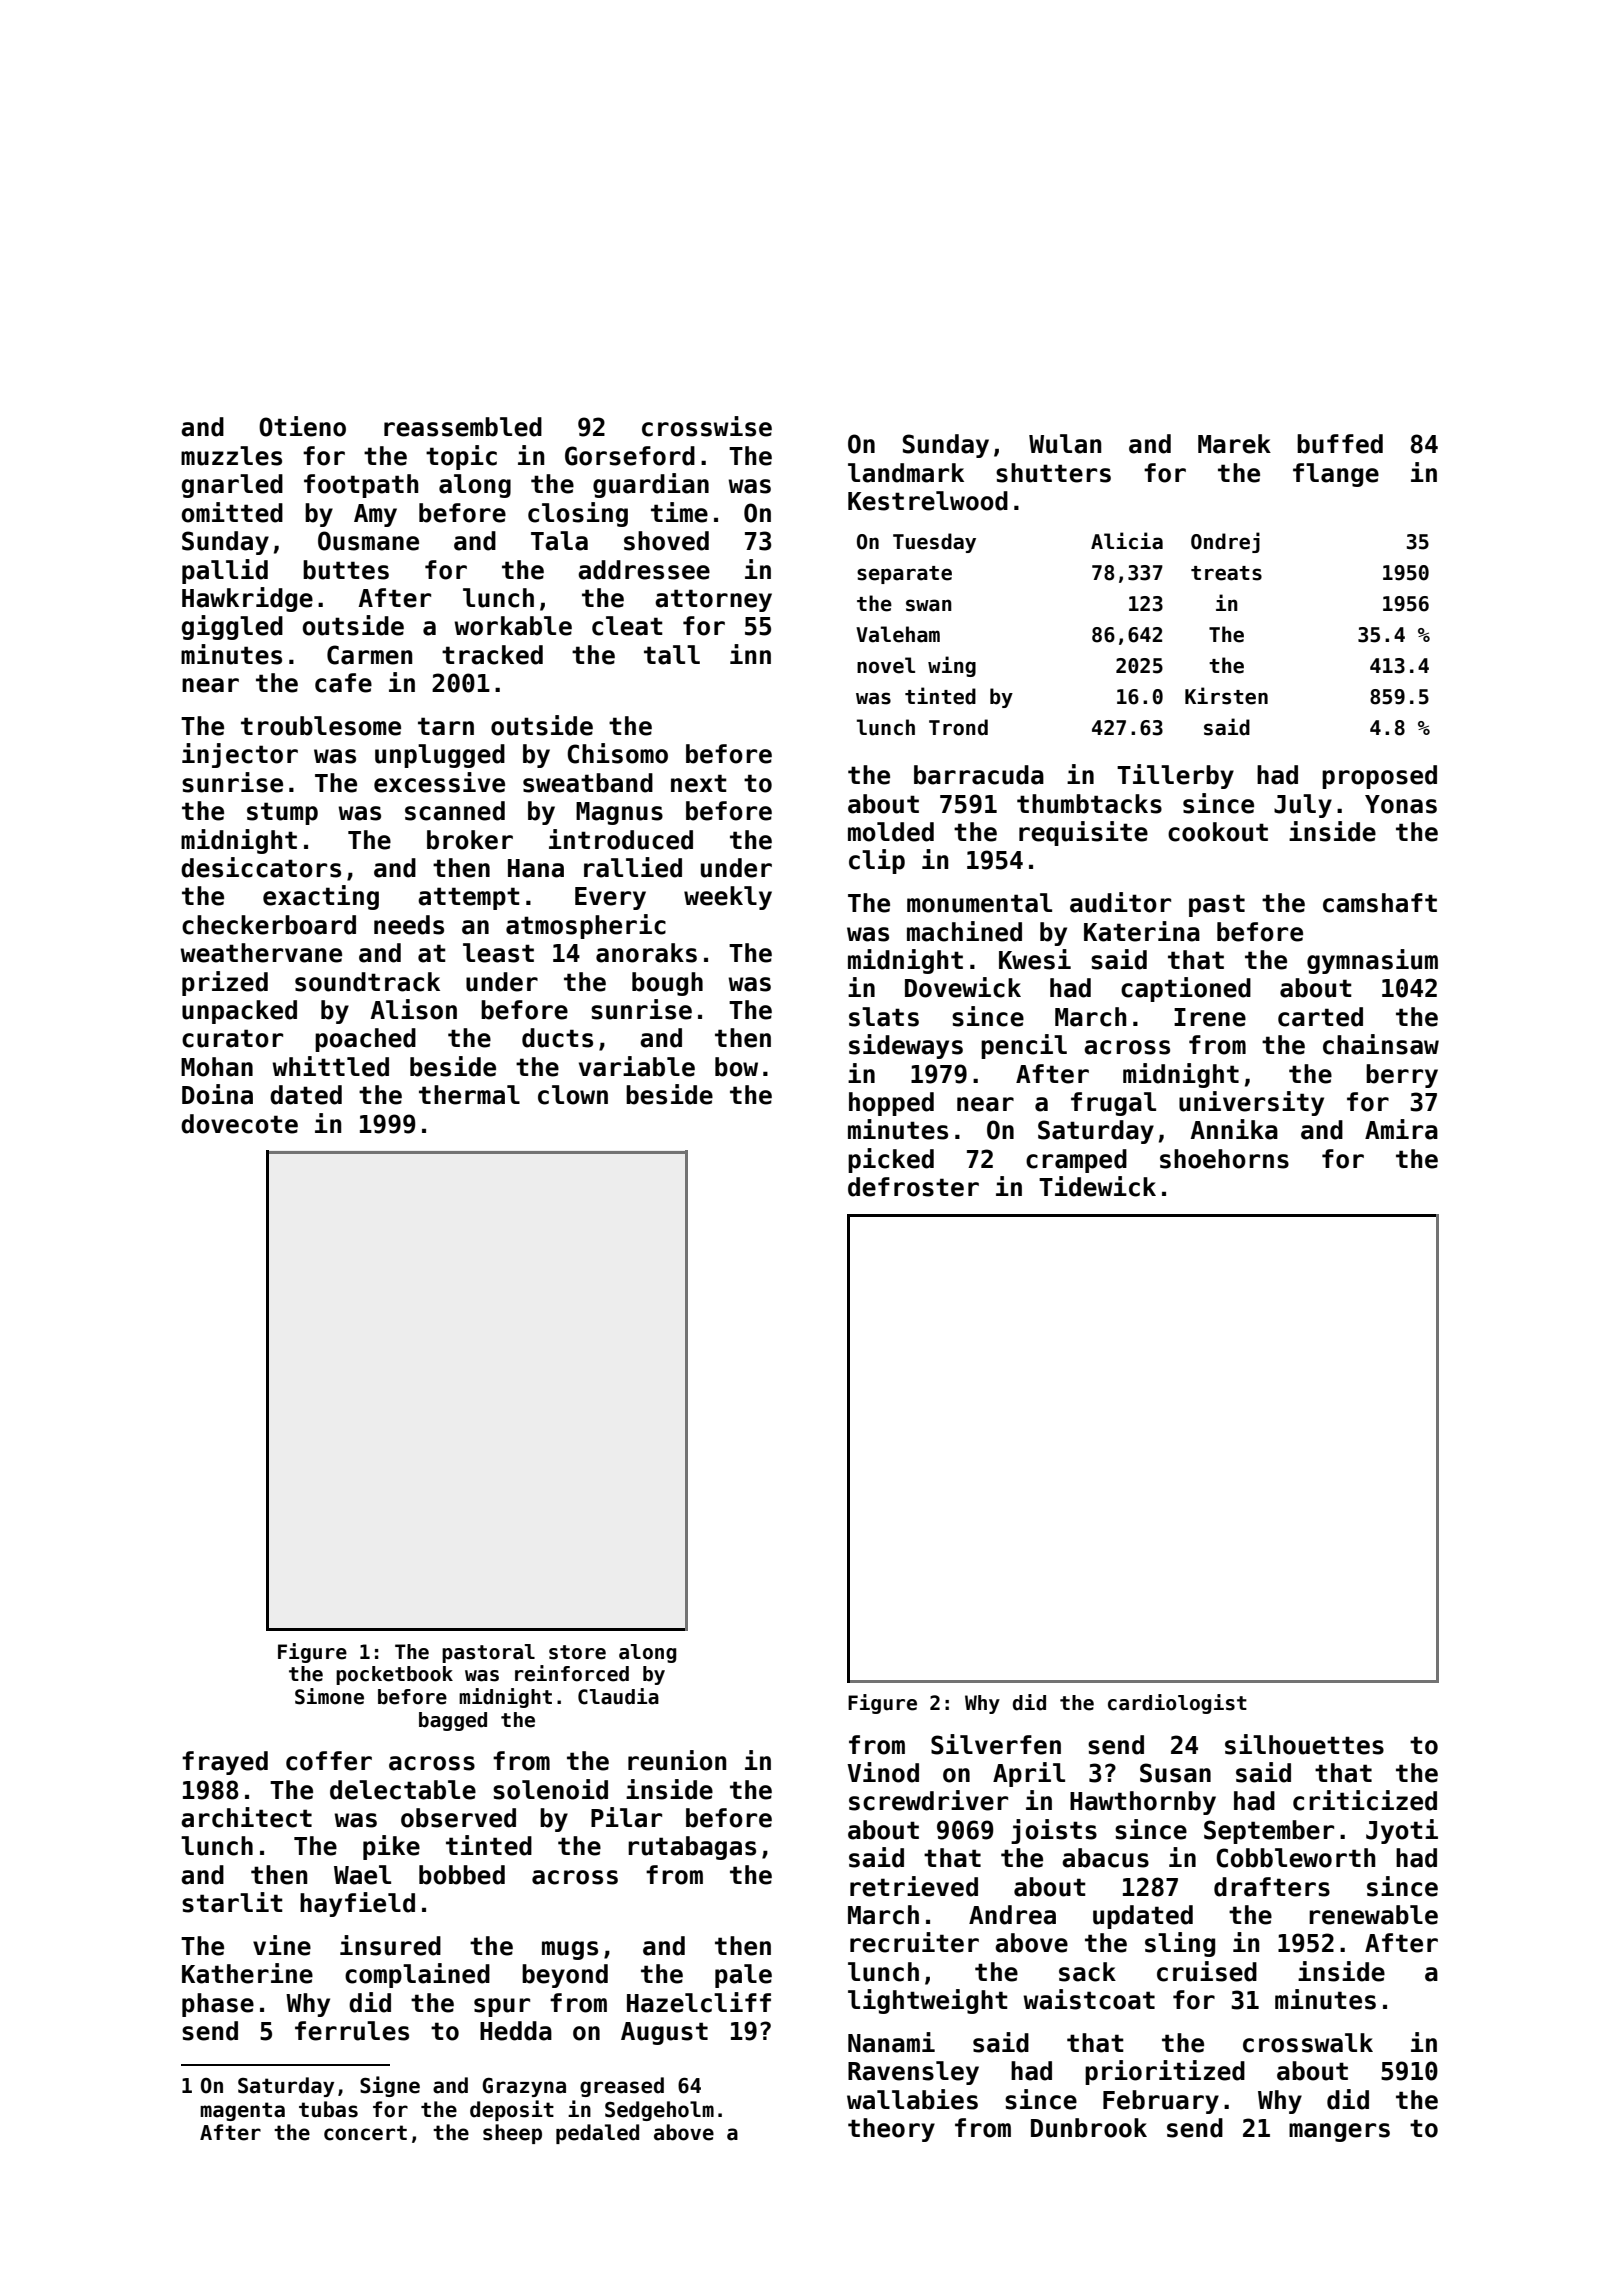 The image size is (1620, 2292). I want to click on buffed, so click(1340, 444).
